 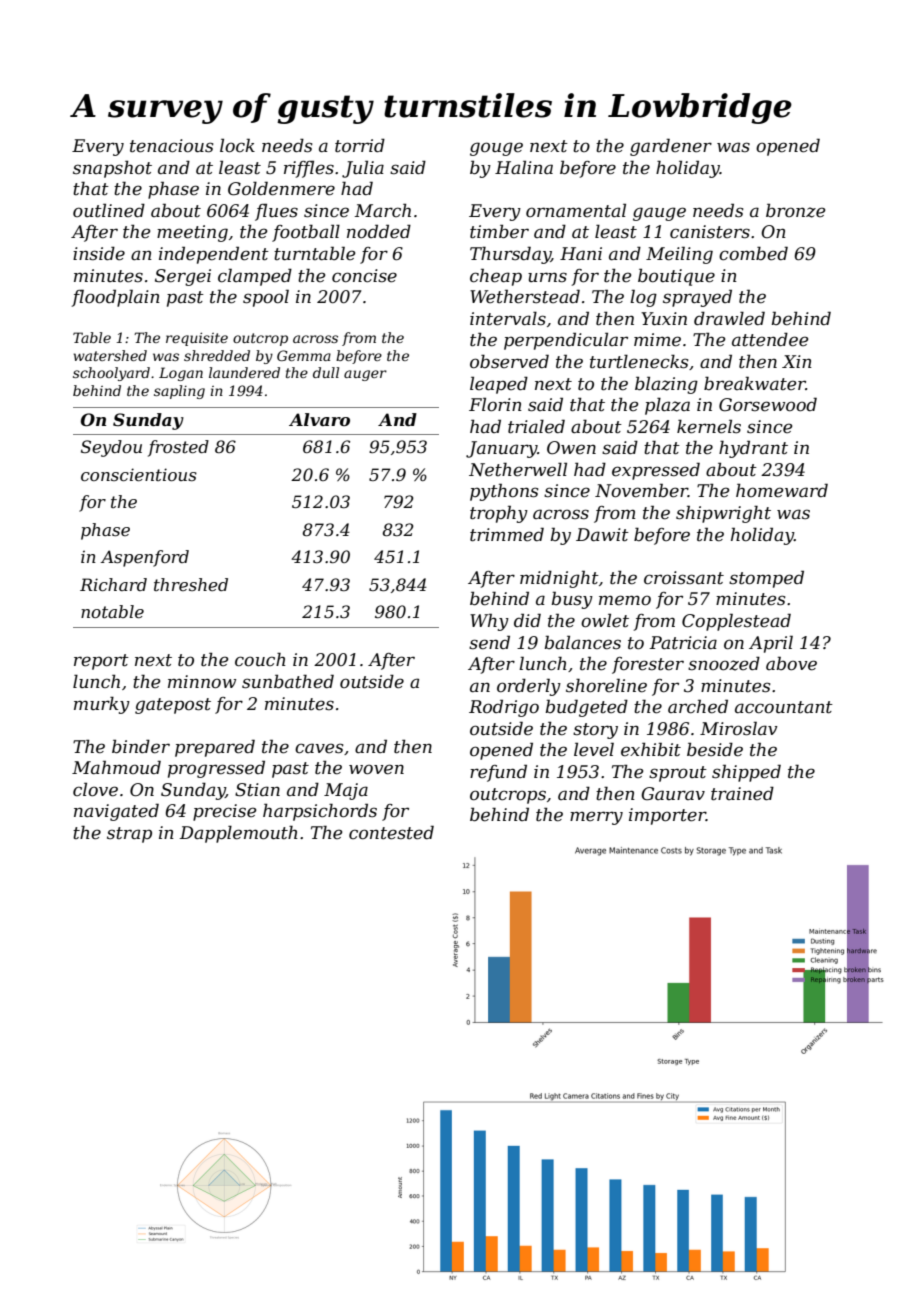 What do you see at coordinates (697, 298) in the screenshot?
I see `sprayed` at bounding box center [697, 298].
